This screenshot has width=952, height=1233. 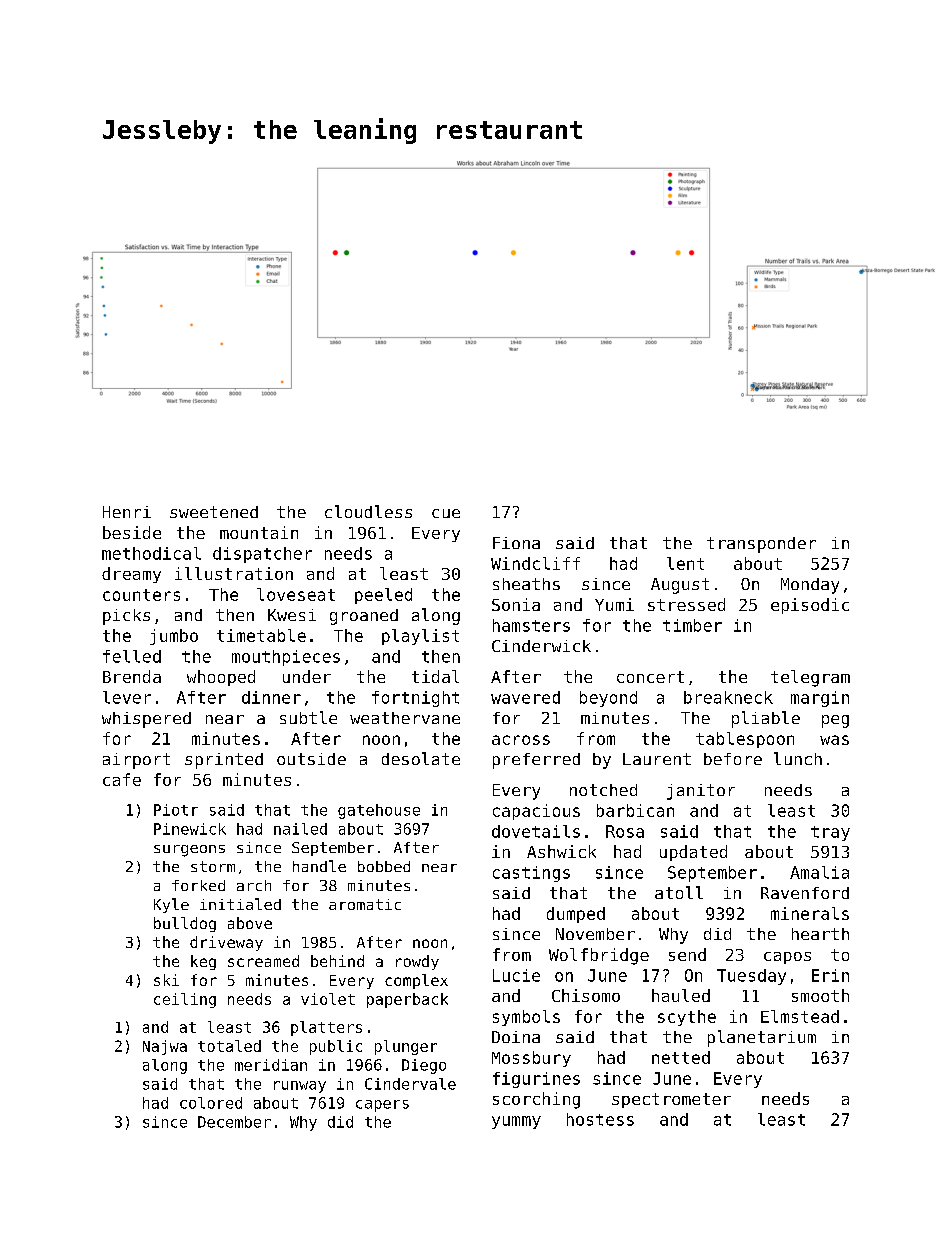 I want to click on bobbed, so click(x=384, y=866).
